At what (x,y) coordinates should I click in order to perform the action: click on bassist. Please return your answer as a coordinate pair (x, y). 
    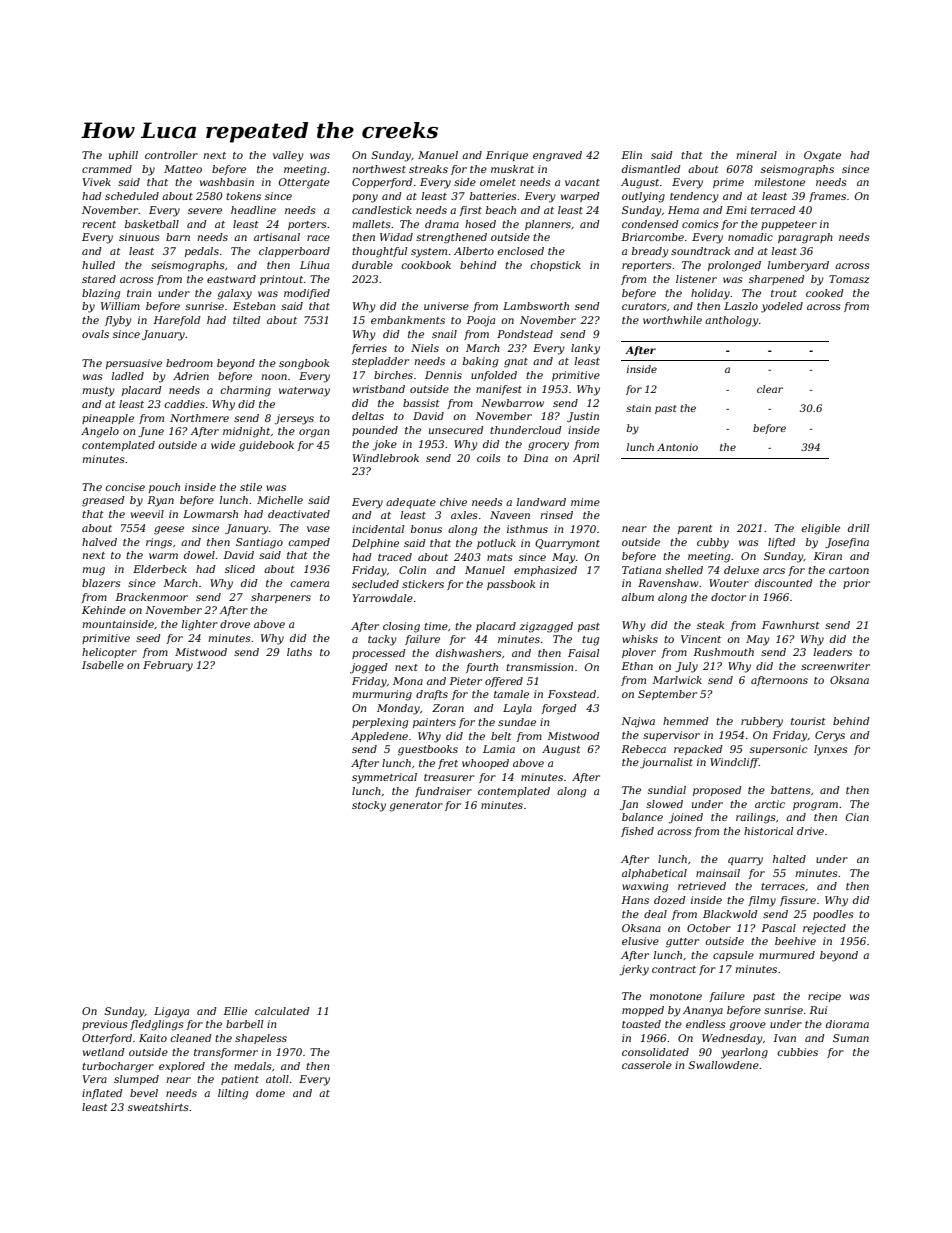
    Looking at the image, I should click on (421, 403).
